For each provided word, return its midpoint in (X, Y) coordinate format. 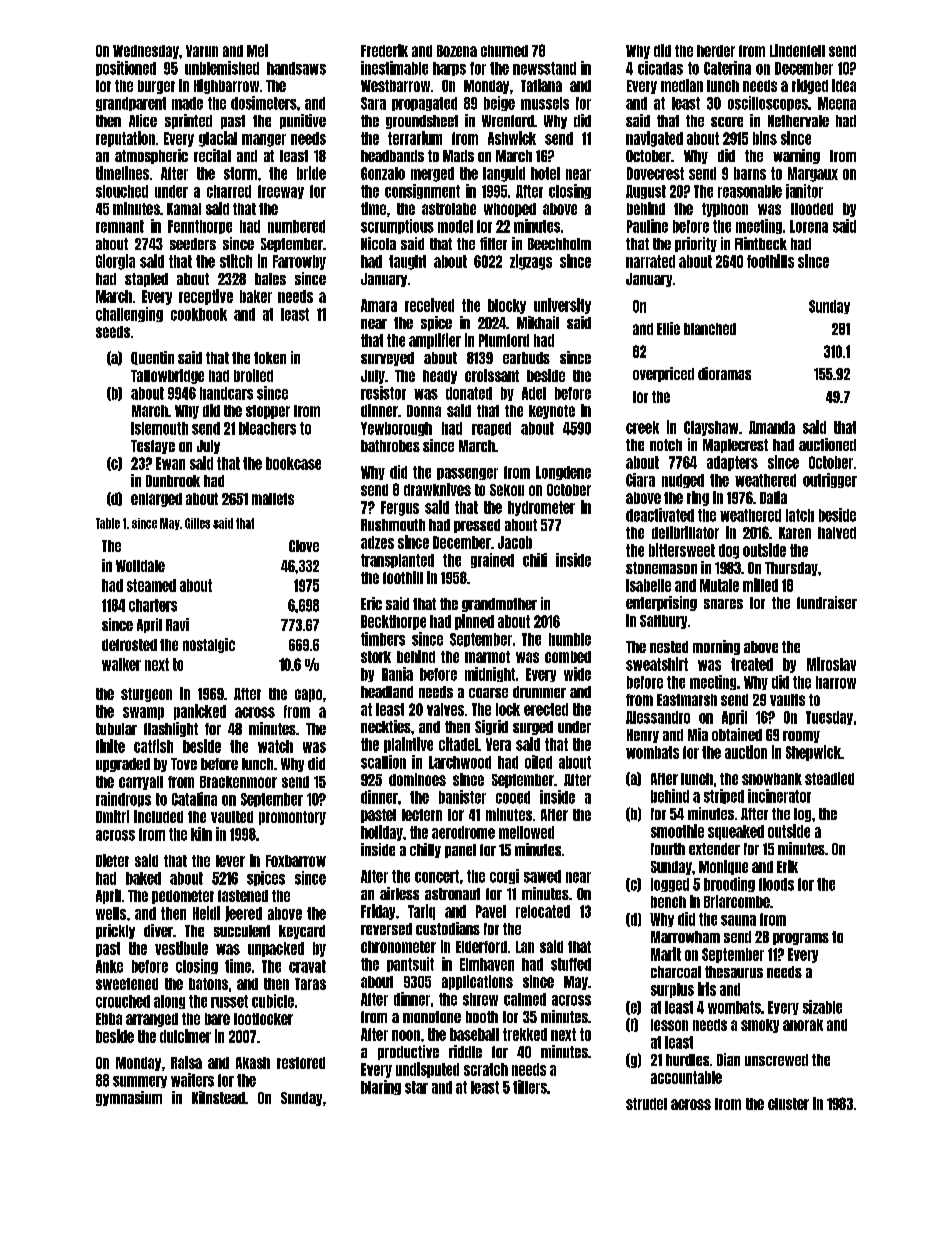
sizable (822, 1007)
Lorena (809, 226)
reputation (125, 139)
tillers (530, 1087)
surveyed (387, 359)
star (416, 1087)
